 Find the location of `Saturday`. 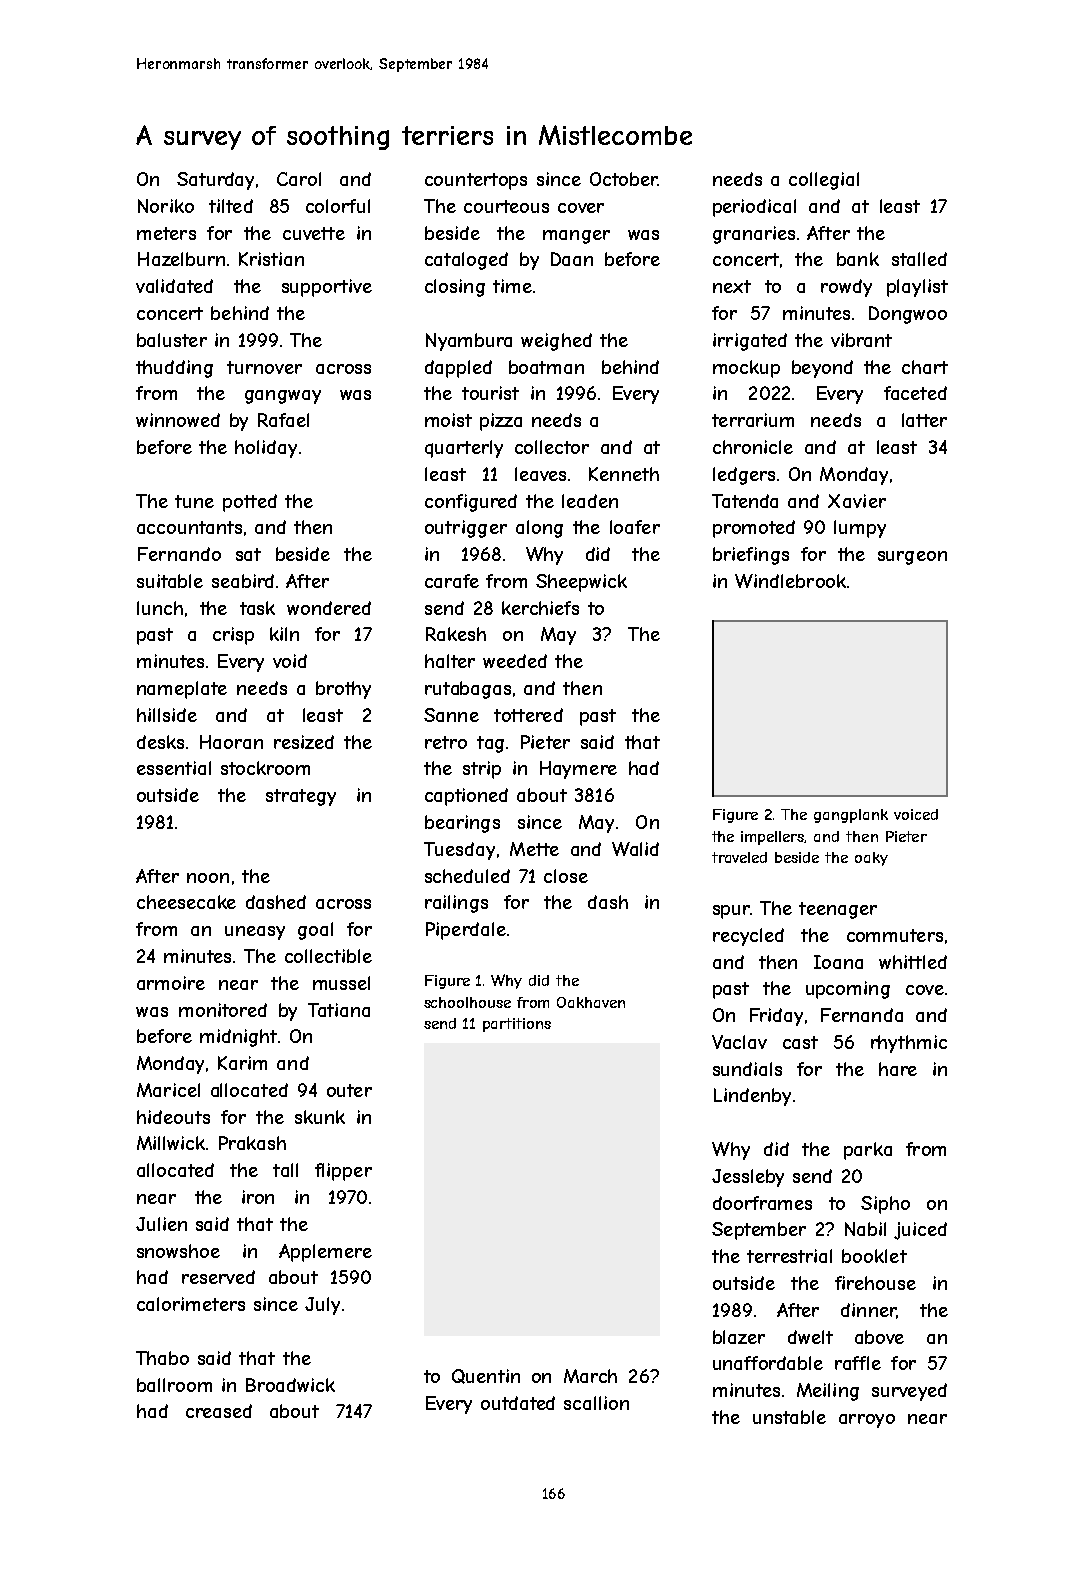

Saturday is located at coordinates (215, 181).
